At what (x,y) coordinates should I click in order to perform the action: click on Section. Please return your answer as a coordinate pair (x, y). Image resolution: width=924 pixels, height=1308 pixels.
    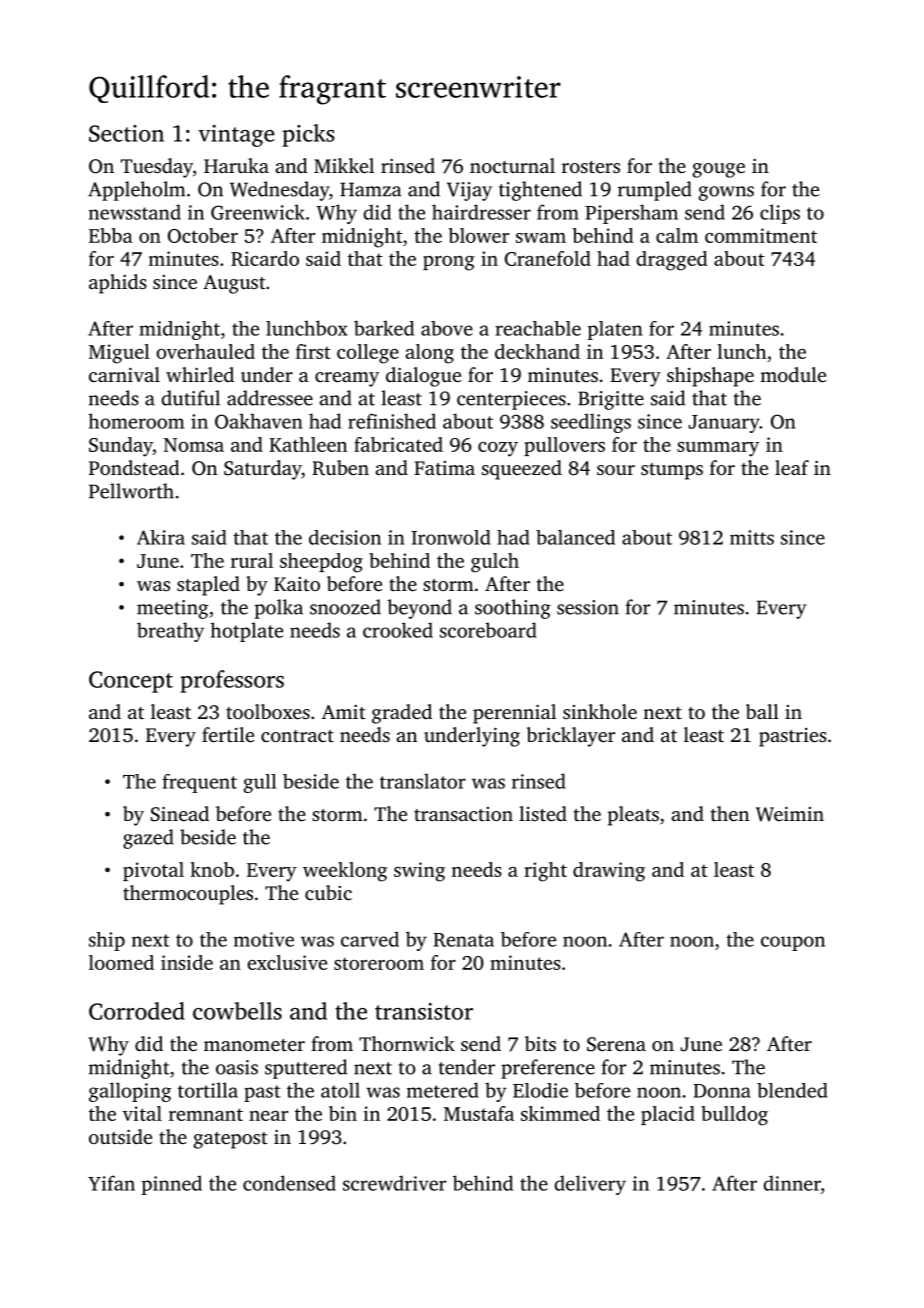
    Looking at the image, I should click on (126, 133).
